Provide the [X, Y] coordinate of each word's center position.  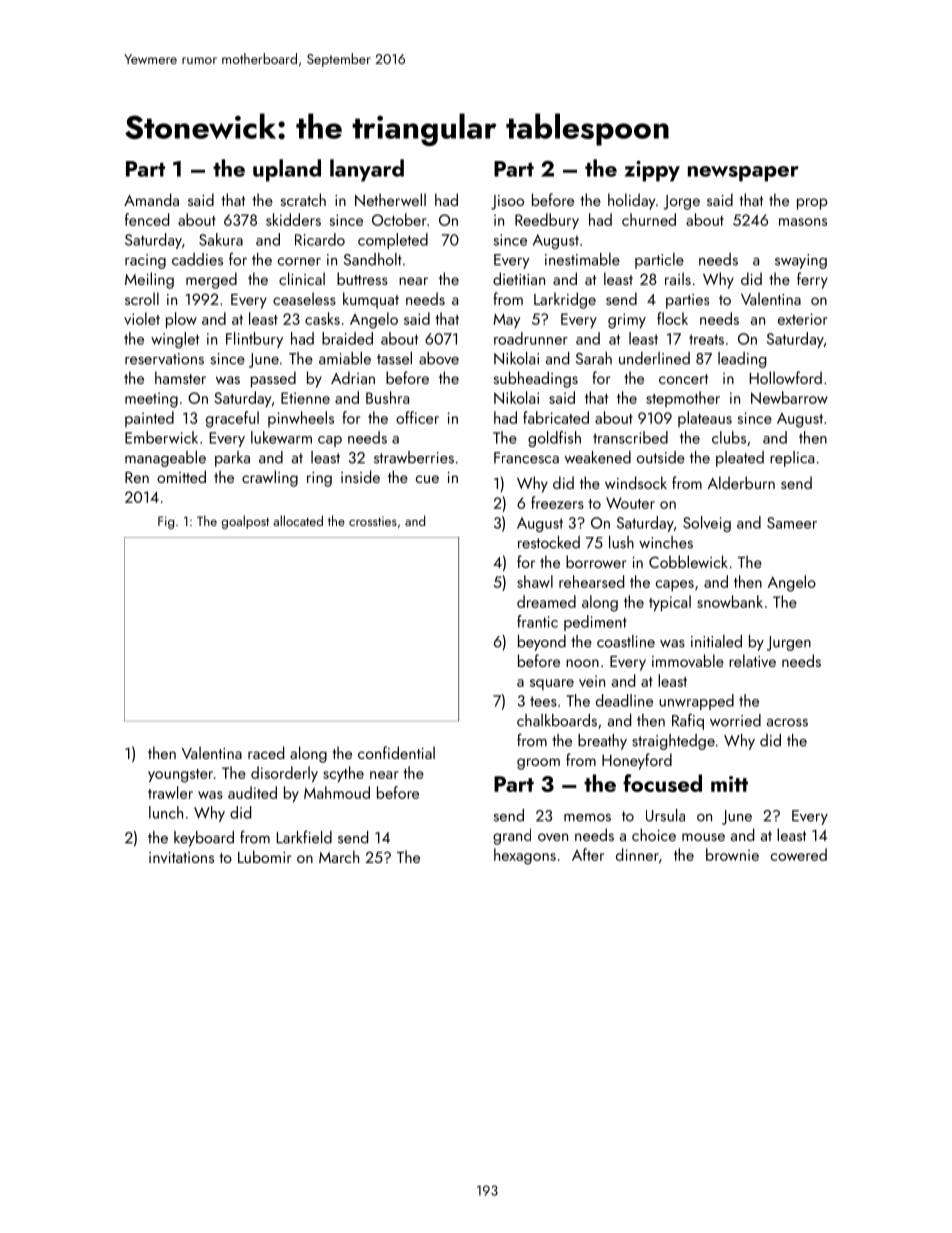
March [339, 856]
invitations [181, 857]
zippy [652, 171]
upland [287, 170]
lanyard [367, 170]
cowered [799, 854]
